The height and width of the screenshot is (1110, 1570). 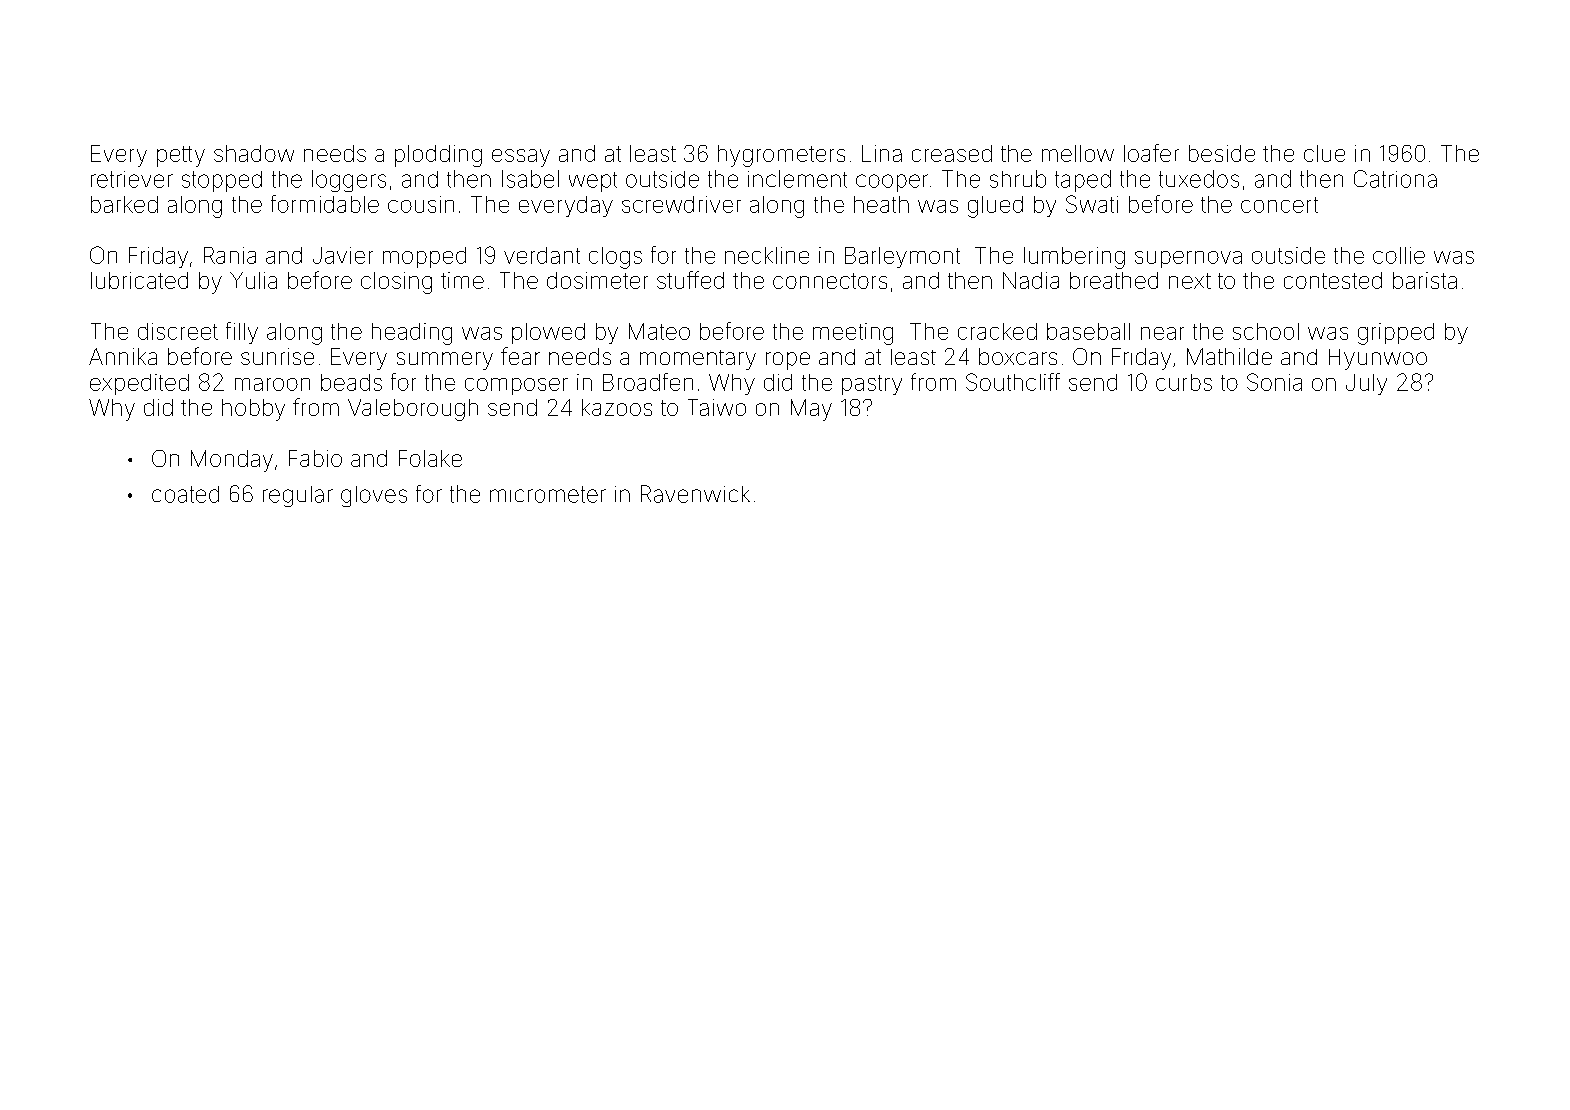 What do you see at coordinates (548, 494) in the screenshot?
I see `micrometer` at bounding box center [548, 494].
